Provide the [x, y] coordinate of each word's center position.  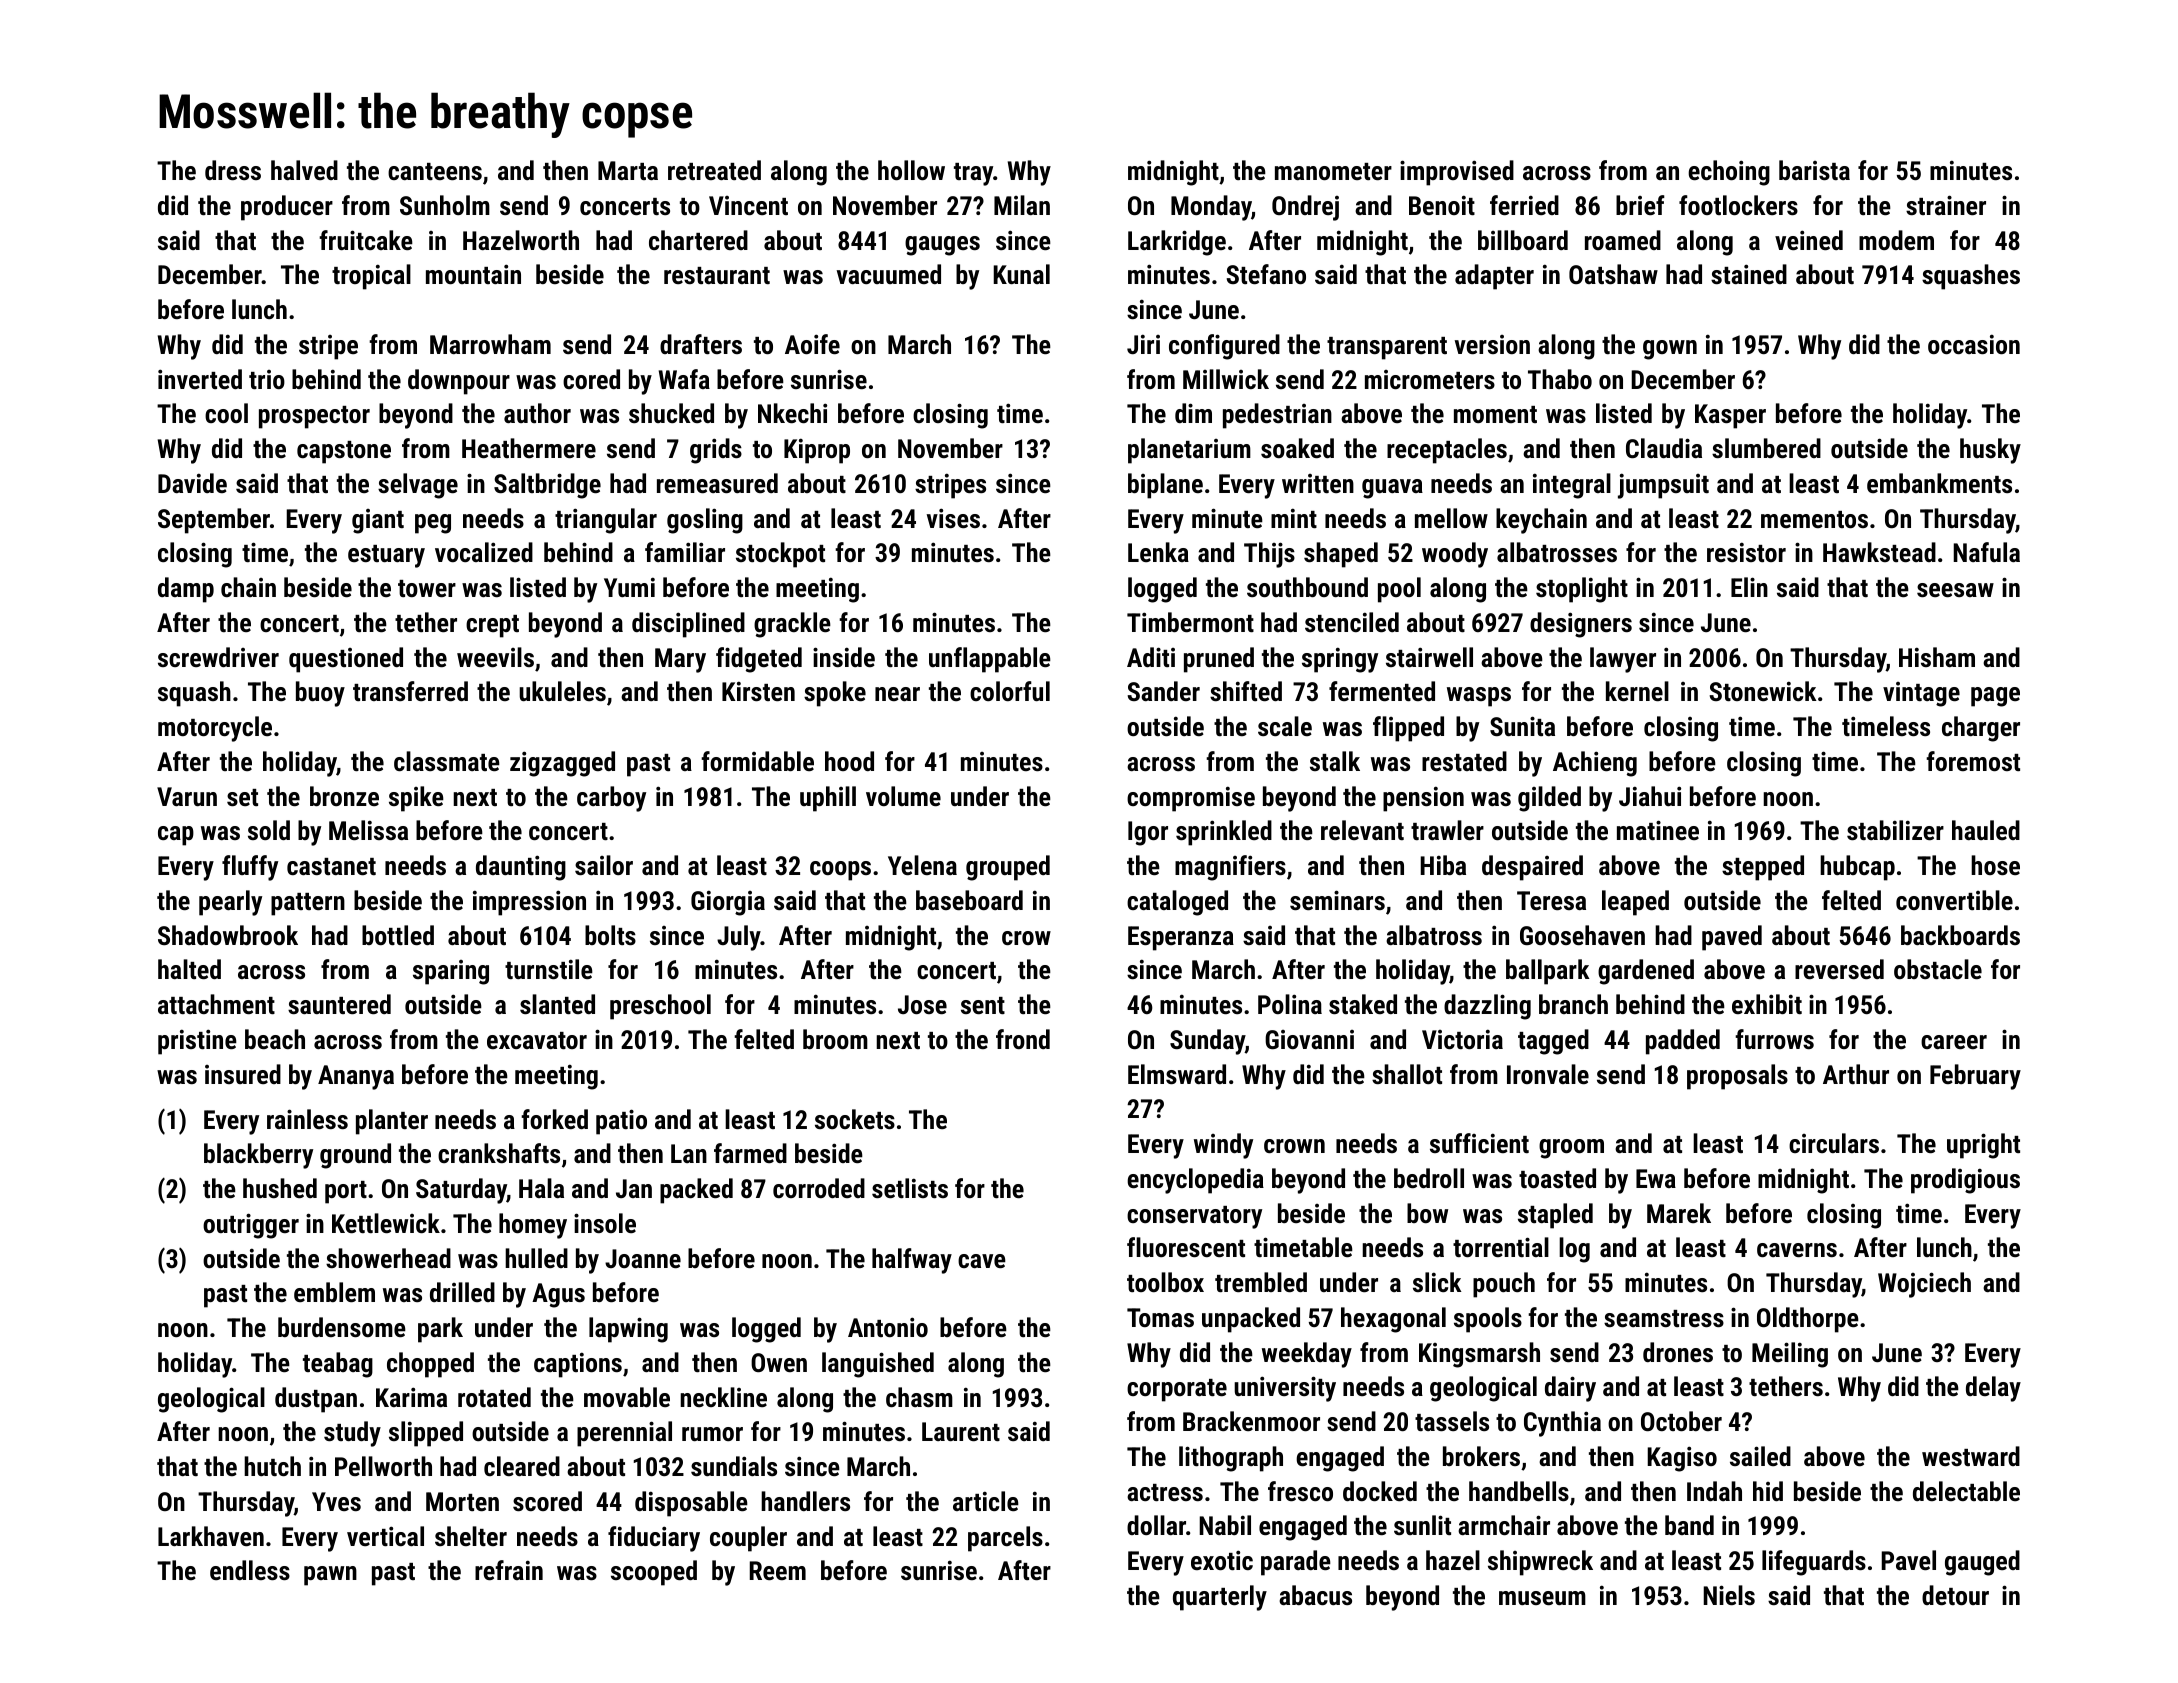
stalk [1335, 761]
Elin [1749, 587]
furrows [1774, 1039]
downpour [459, 382]
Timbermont [1190, 622]
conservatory [1194, 1217]
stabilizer [1895, 830]
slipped [426, 1434]
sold [269, 830]
